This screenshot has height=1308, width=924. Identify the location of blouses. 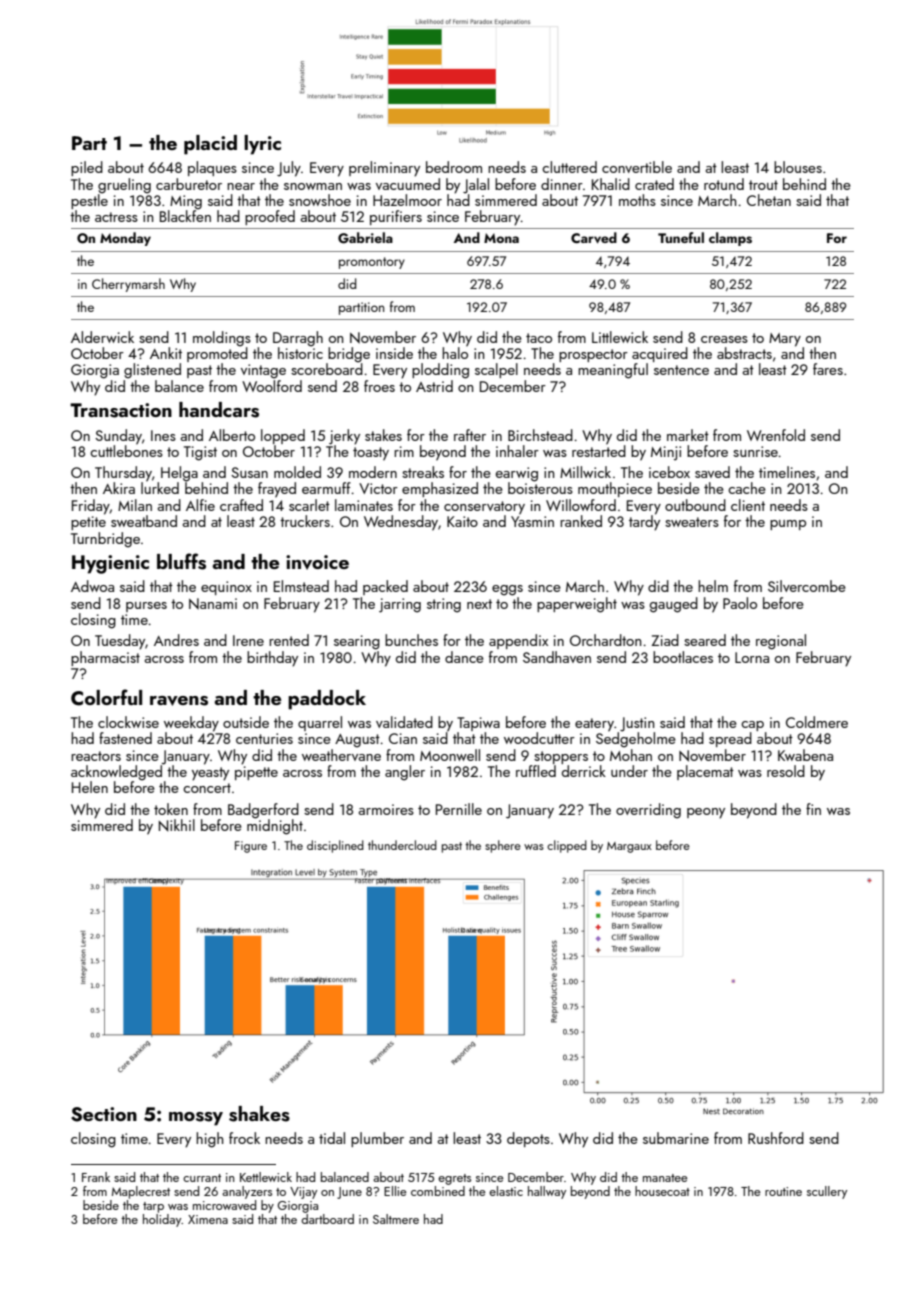
(798, 167).
